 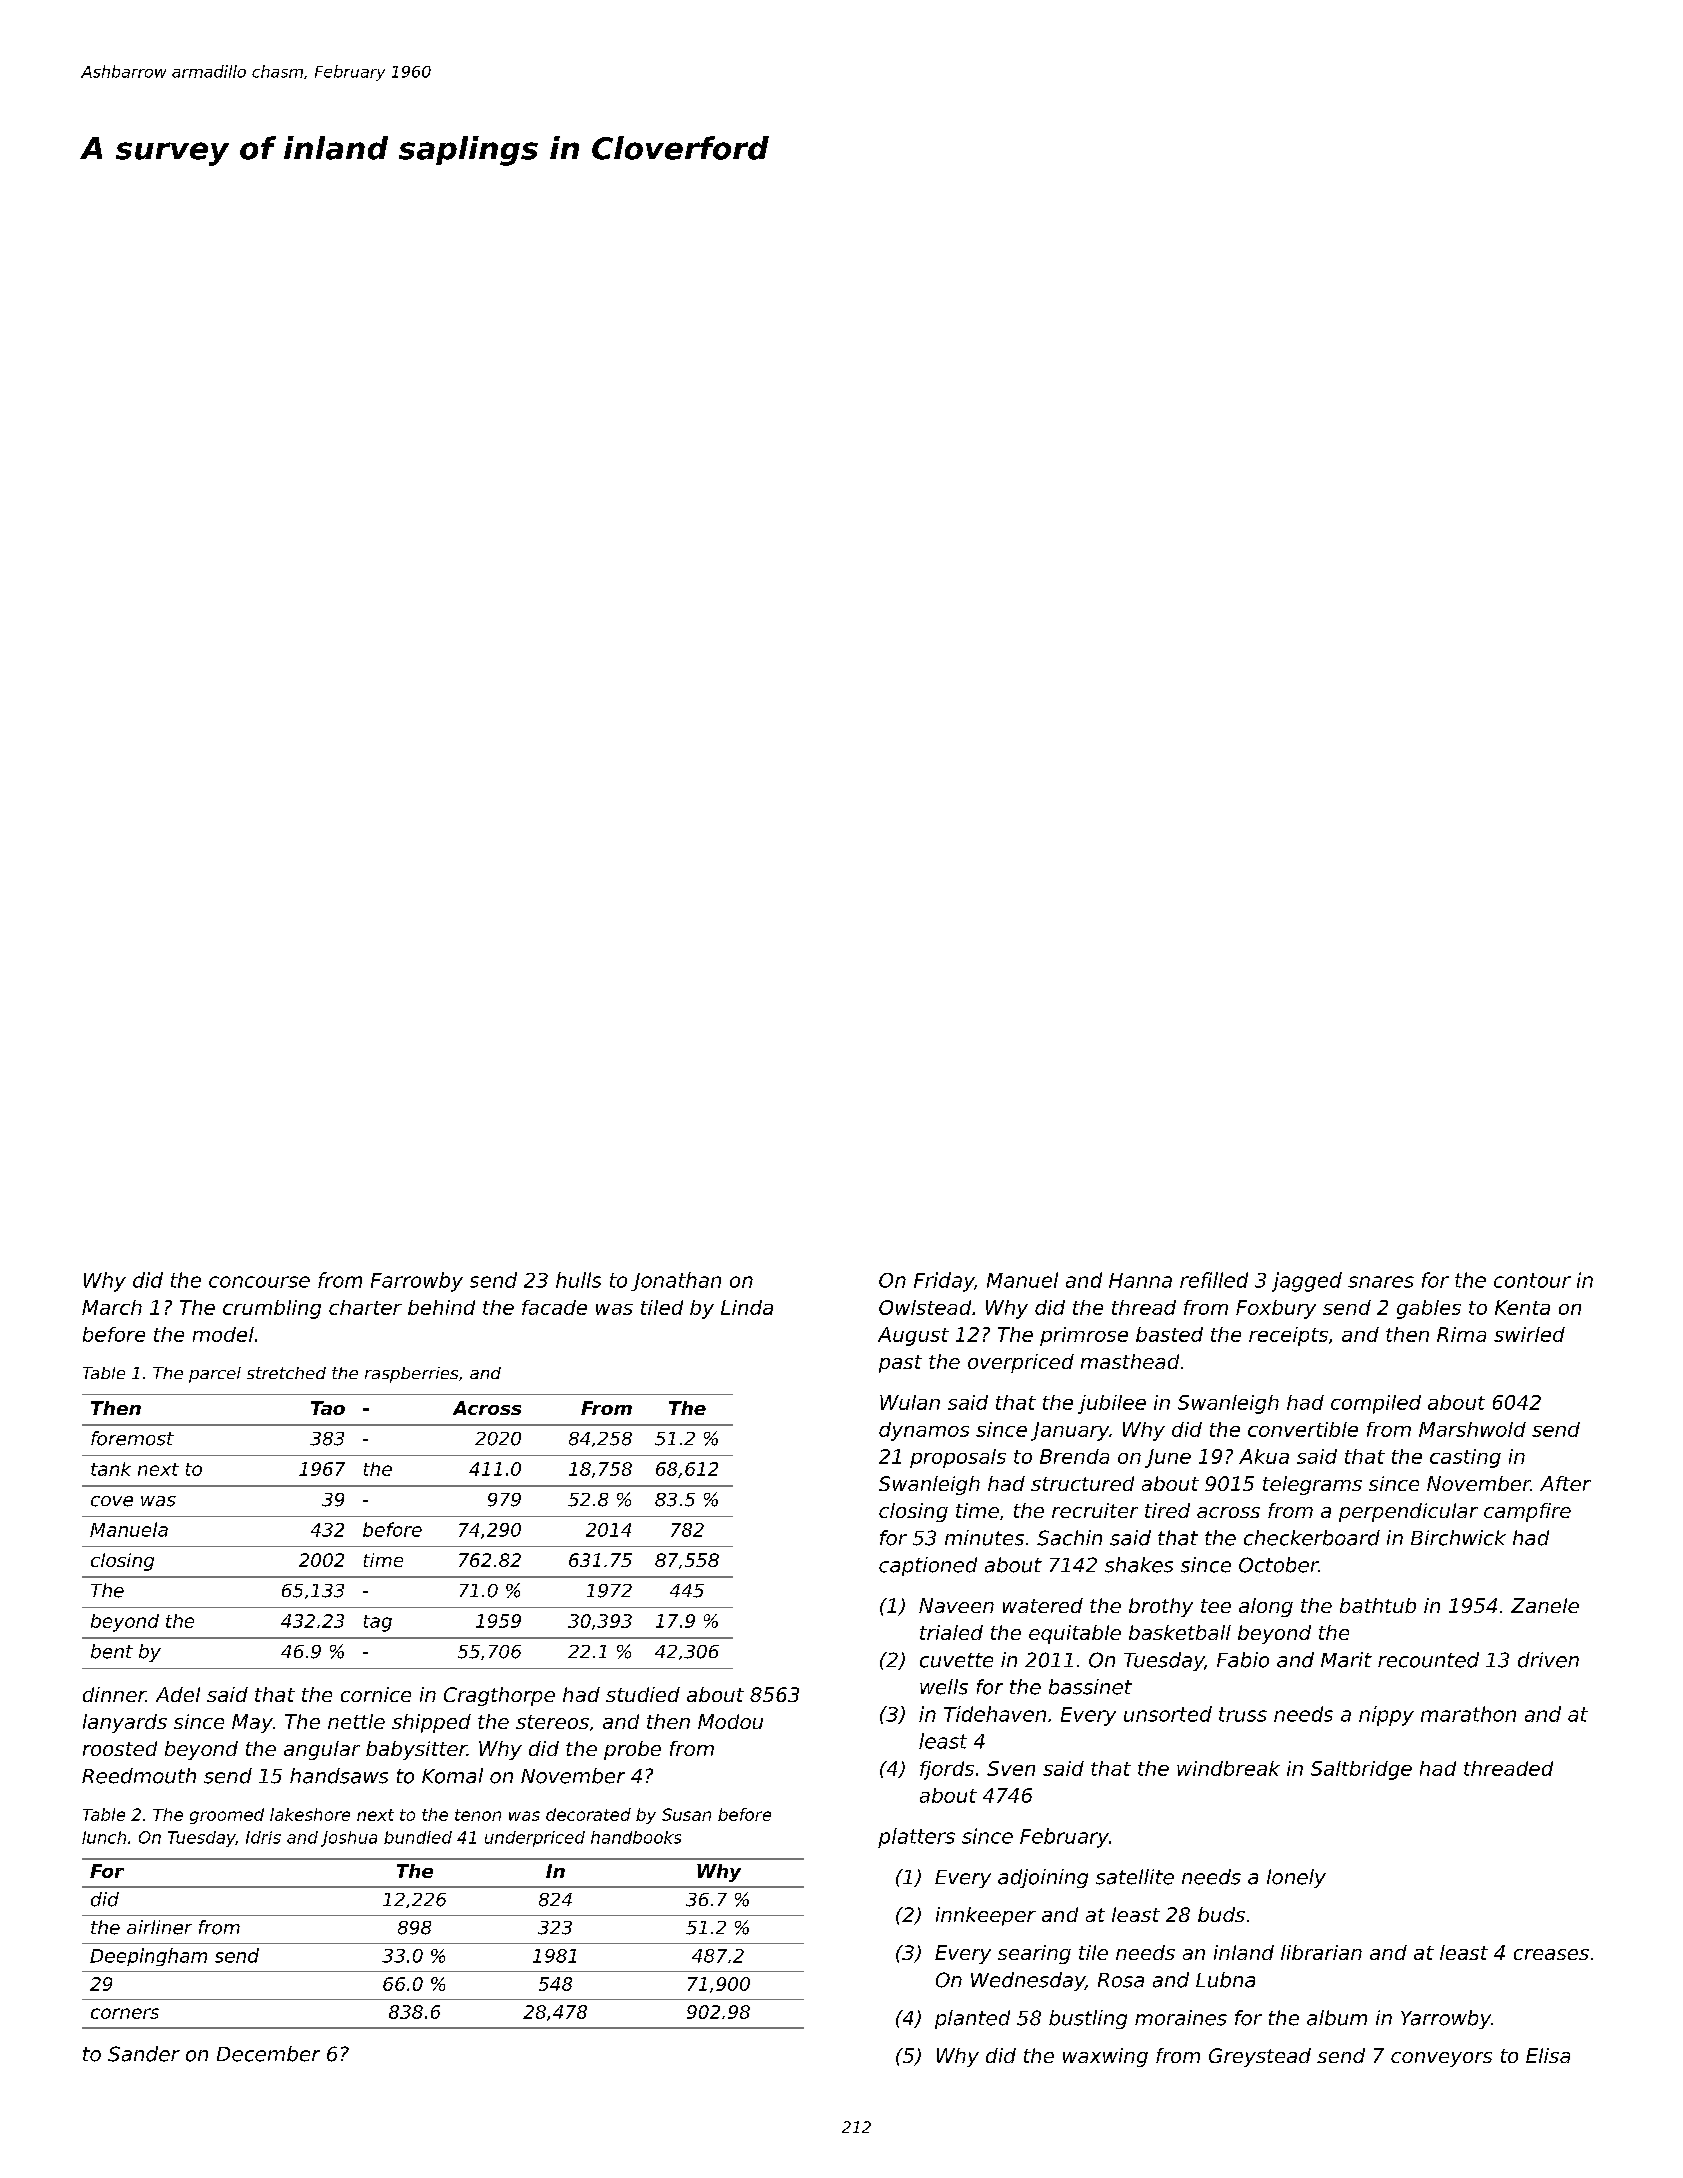 What do you see at coordinates (268, 2054) in the document?
I see `December` at bounding box center [268, 2054].
